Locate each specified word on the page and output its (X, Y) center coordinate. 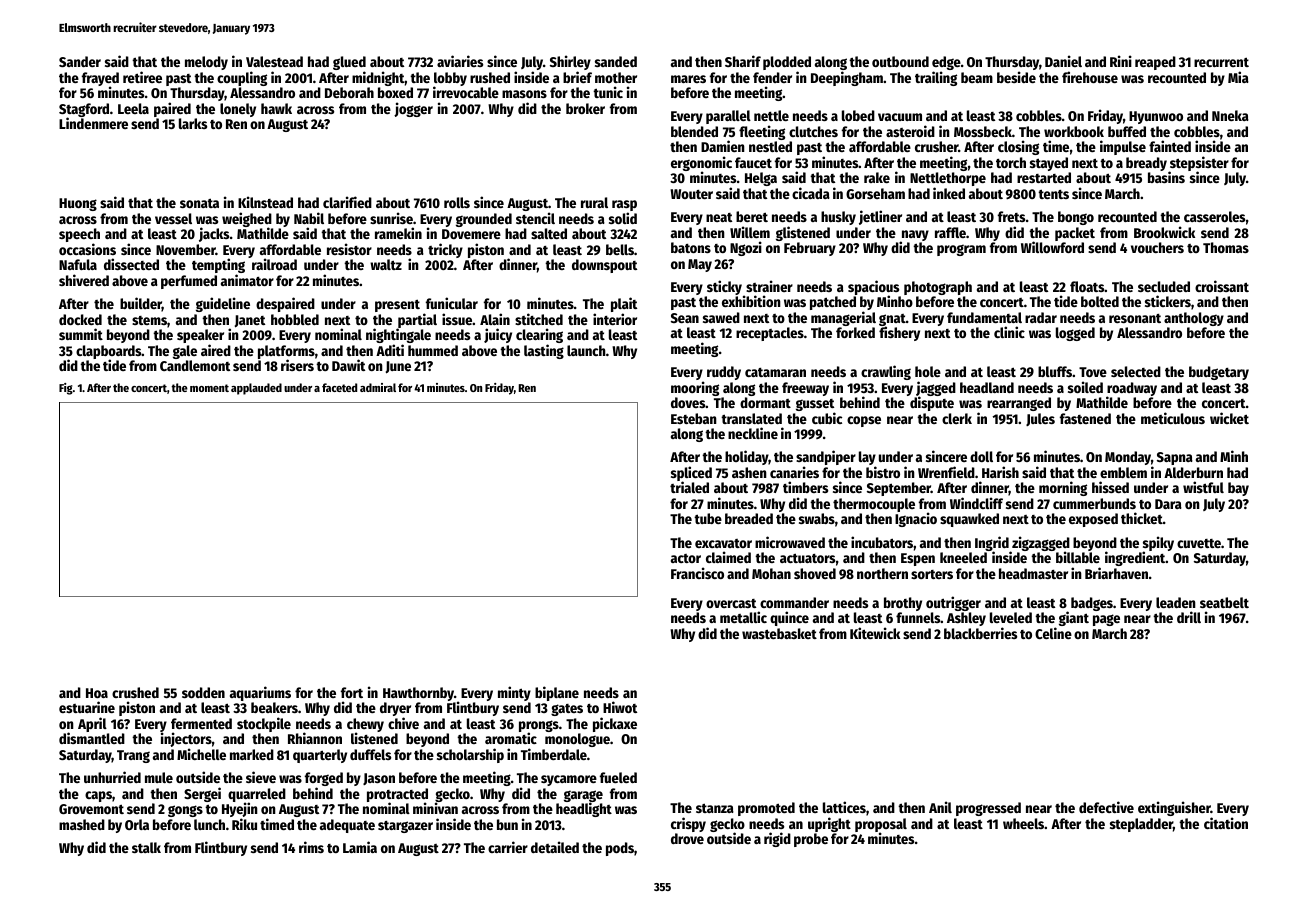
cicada (811, 193)
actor (686, 558)
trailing (936, 78)
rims (311, 847)
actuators (807, 558)
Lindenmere (93, 123)
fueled (618, 777)
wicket (1229, 418)
